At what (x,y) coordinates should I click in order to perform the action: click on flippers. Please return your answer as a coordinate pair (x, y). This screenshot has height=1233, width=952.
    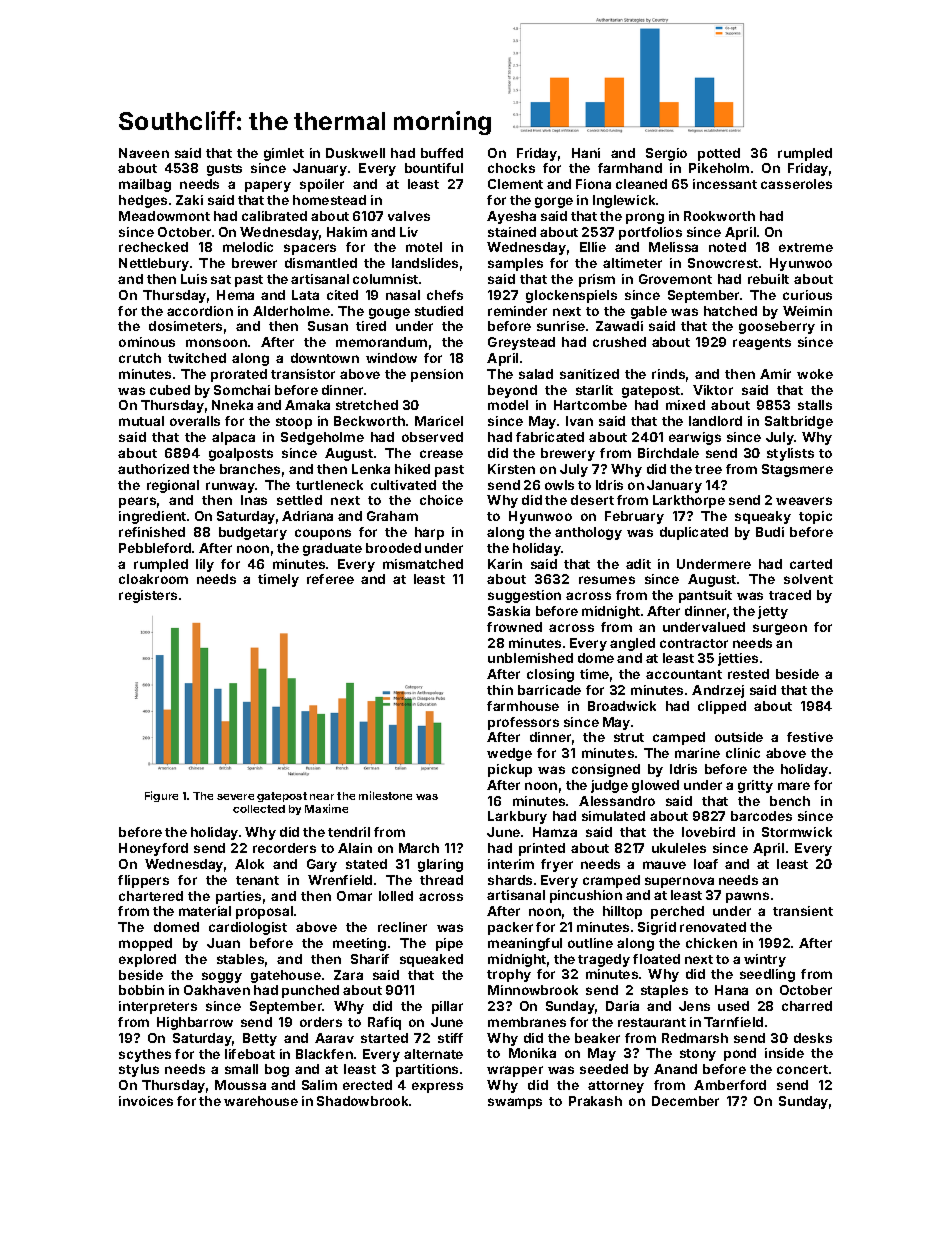
    Looking at the image, I should click on (143, 881).
